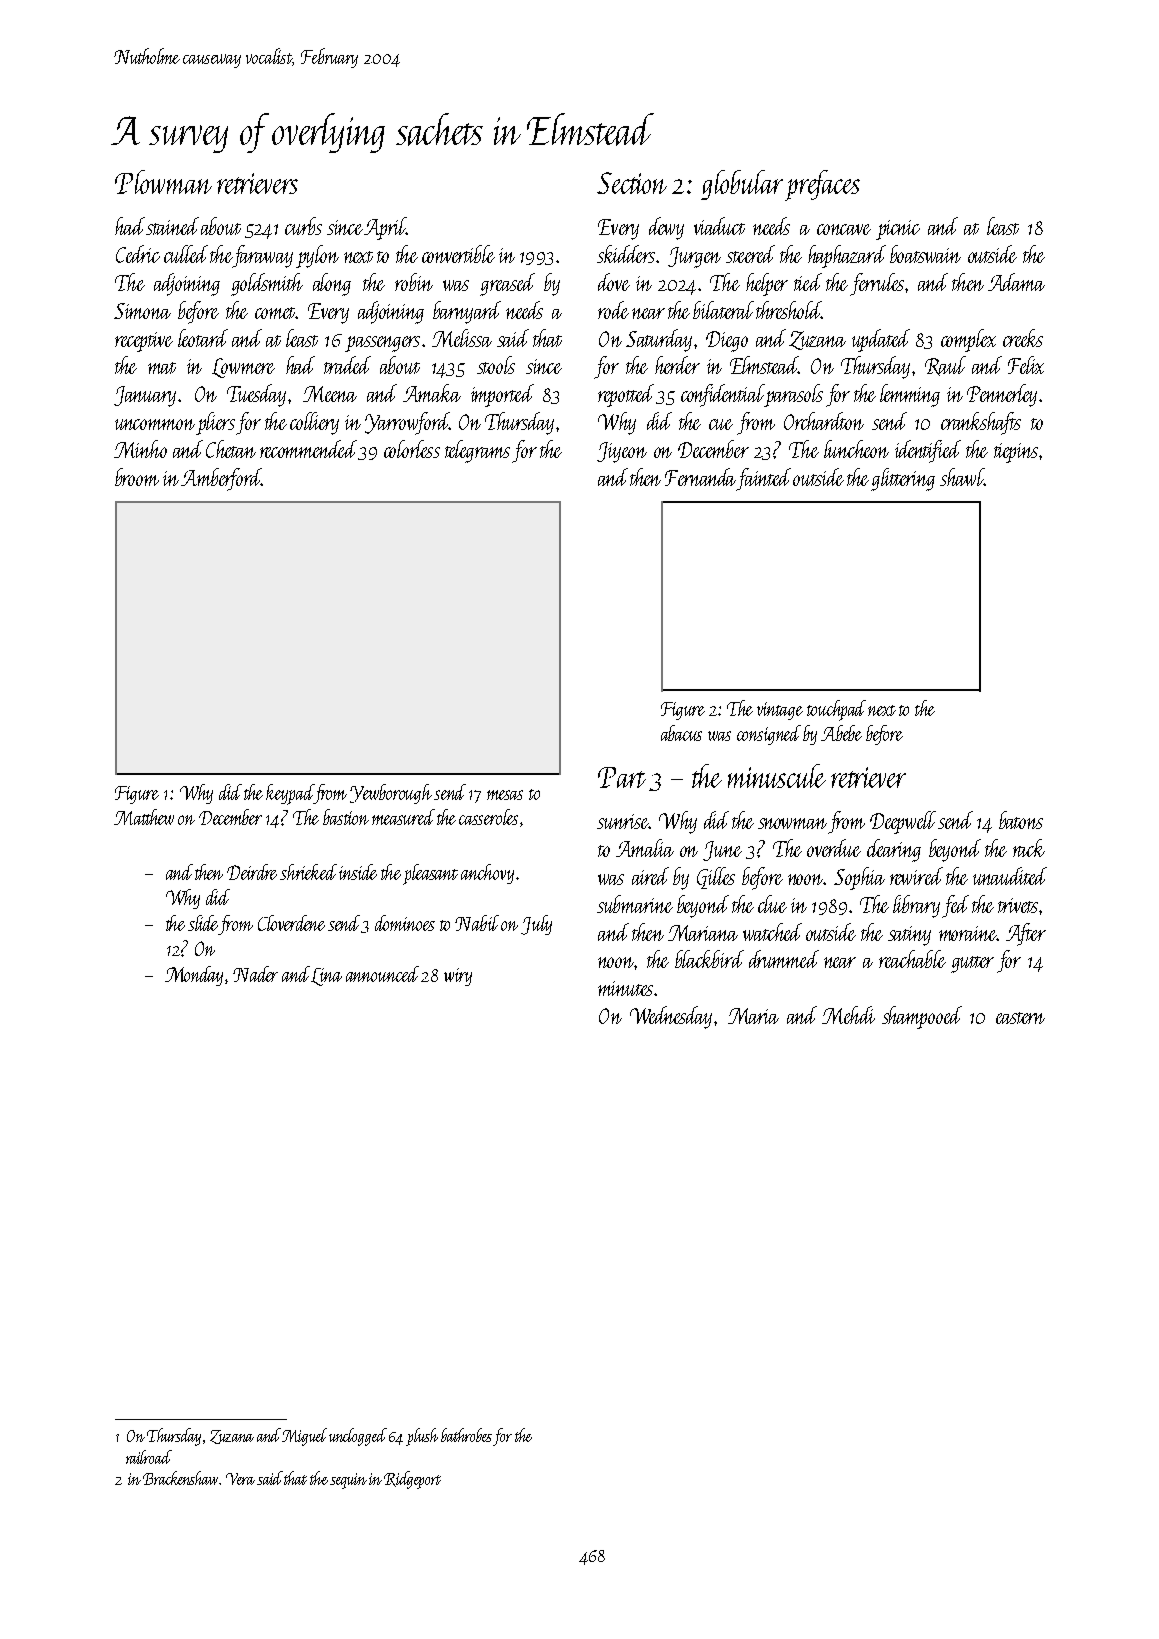  Describe the element at coordinates (326, 977) in the screenshot. I see `Lina` at that location.
